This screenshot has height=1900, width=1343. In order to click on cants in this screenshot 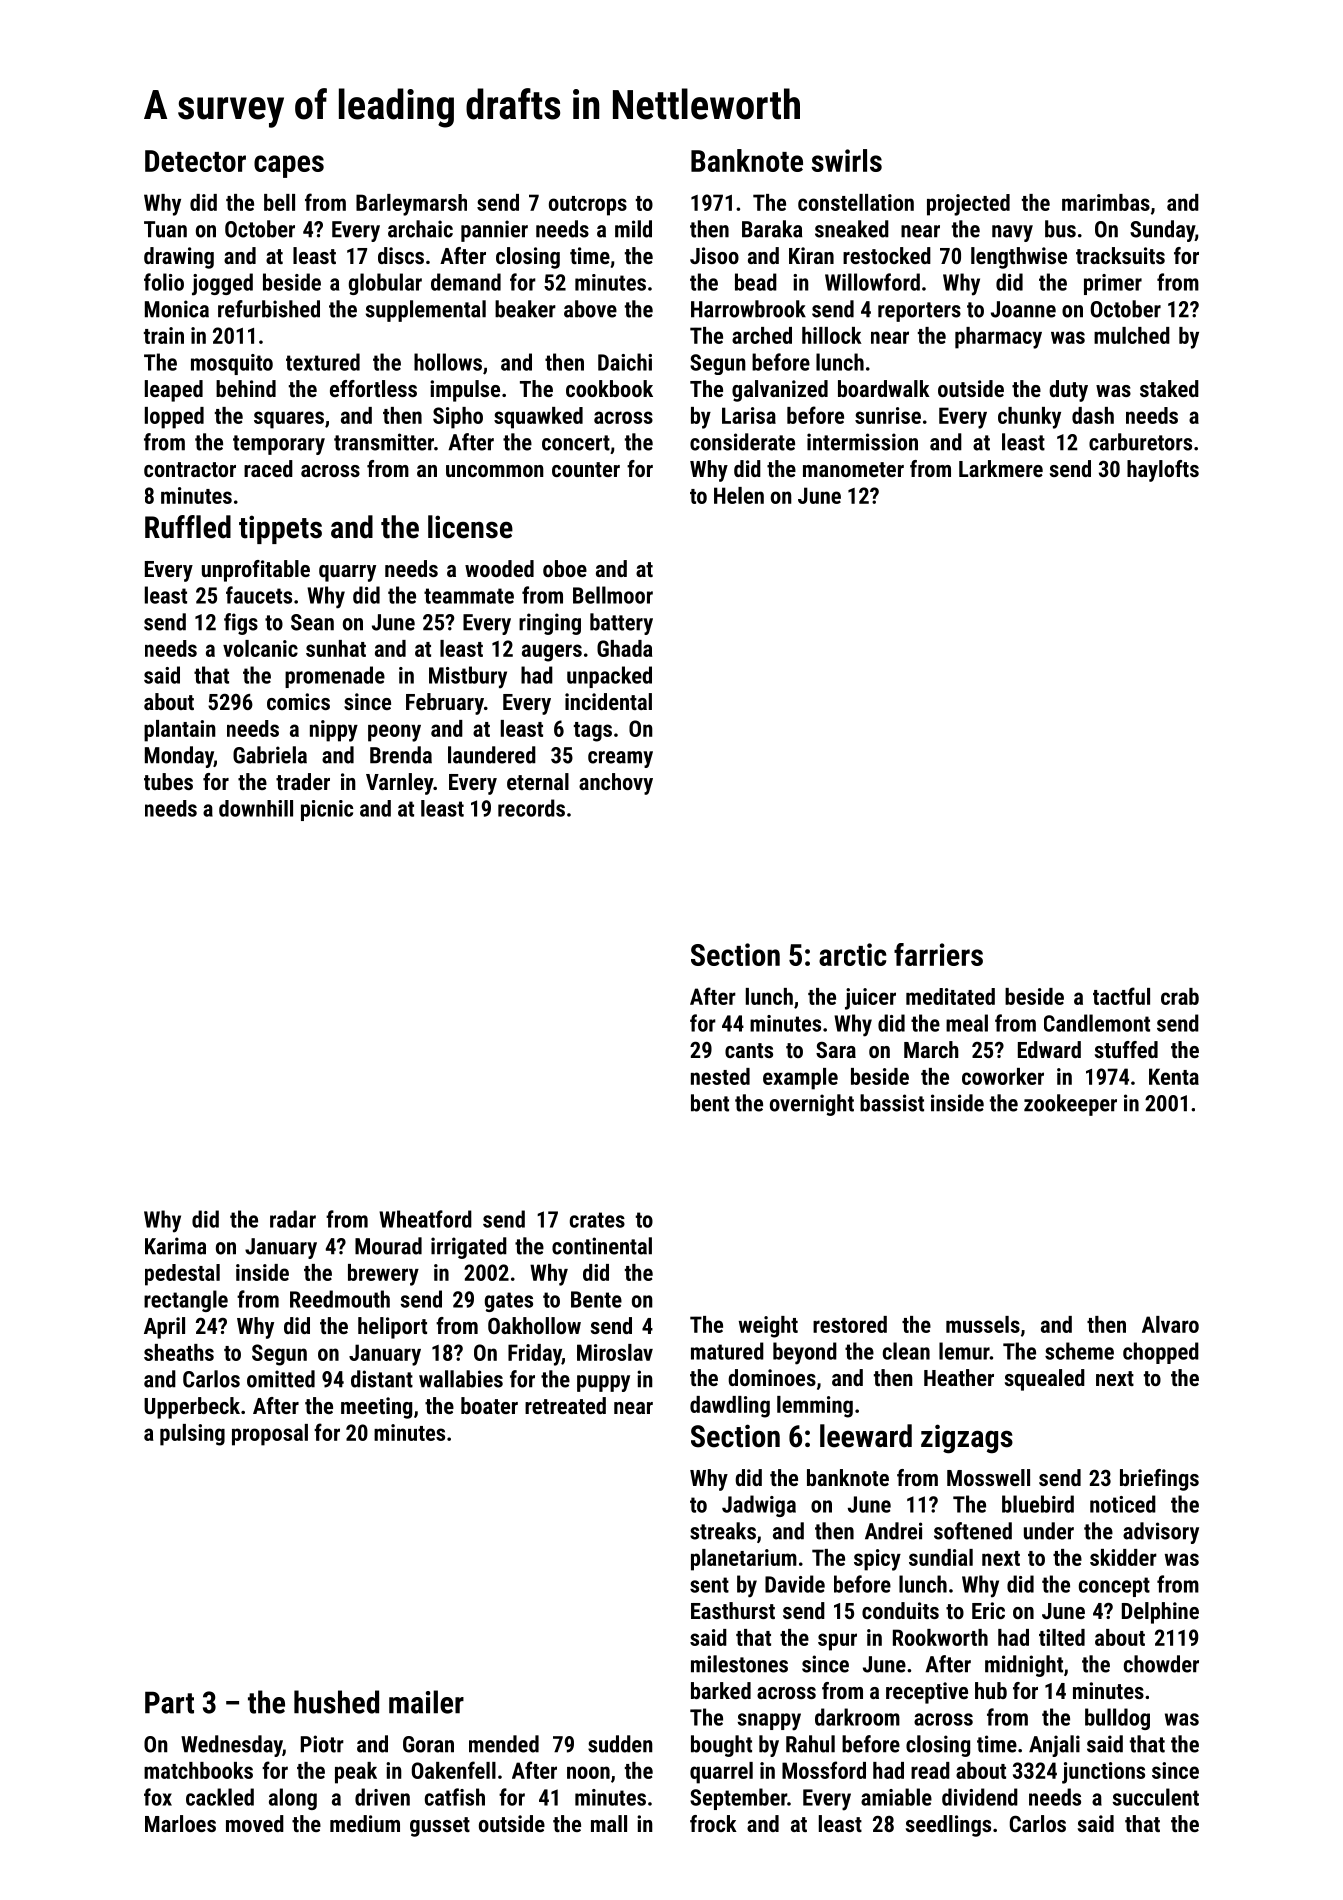, I will do `click(749, 1050)`.
